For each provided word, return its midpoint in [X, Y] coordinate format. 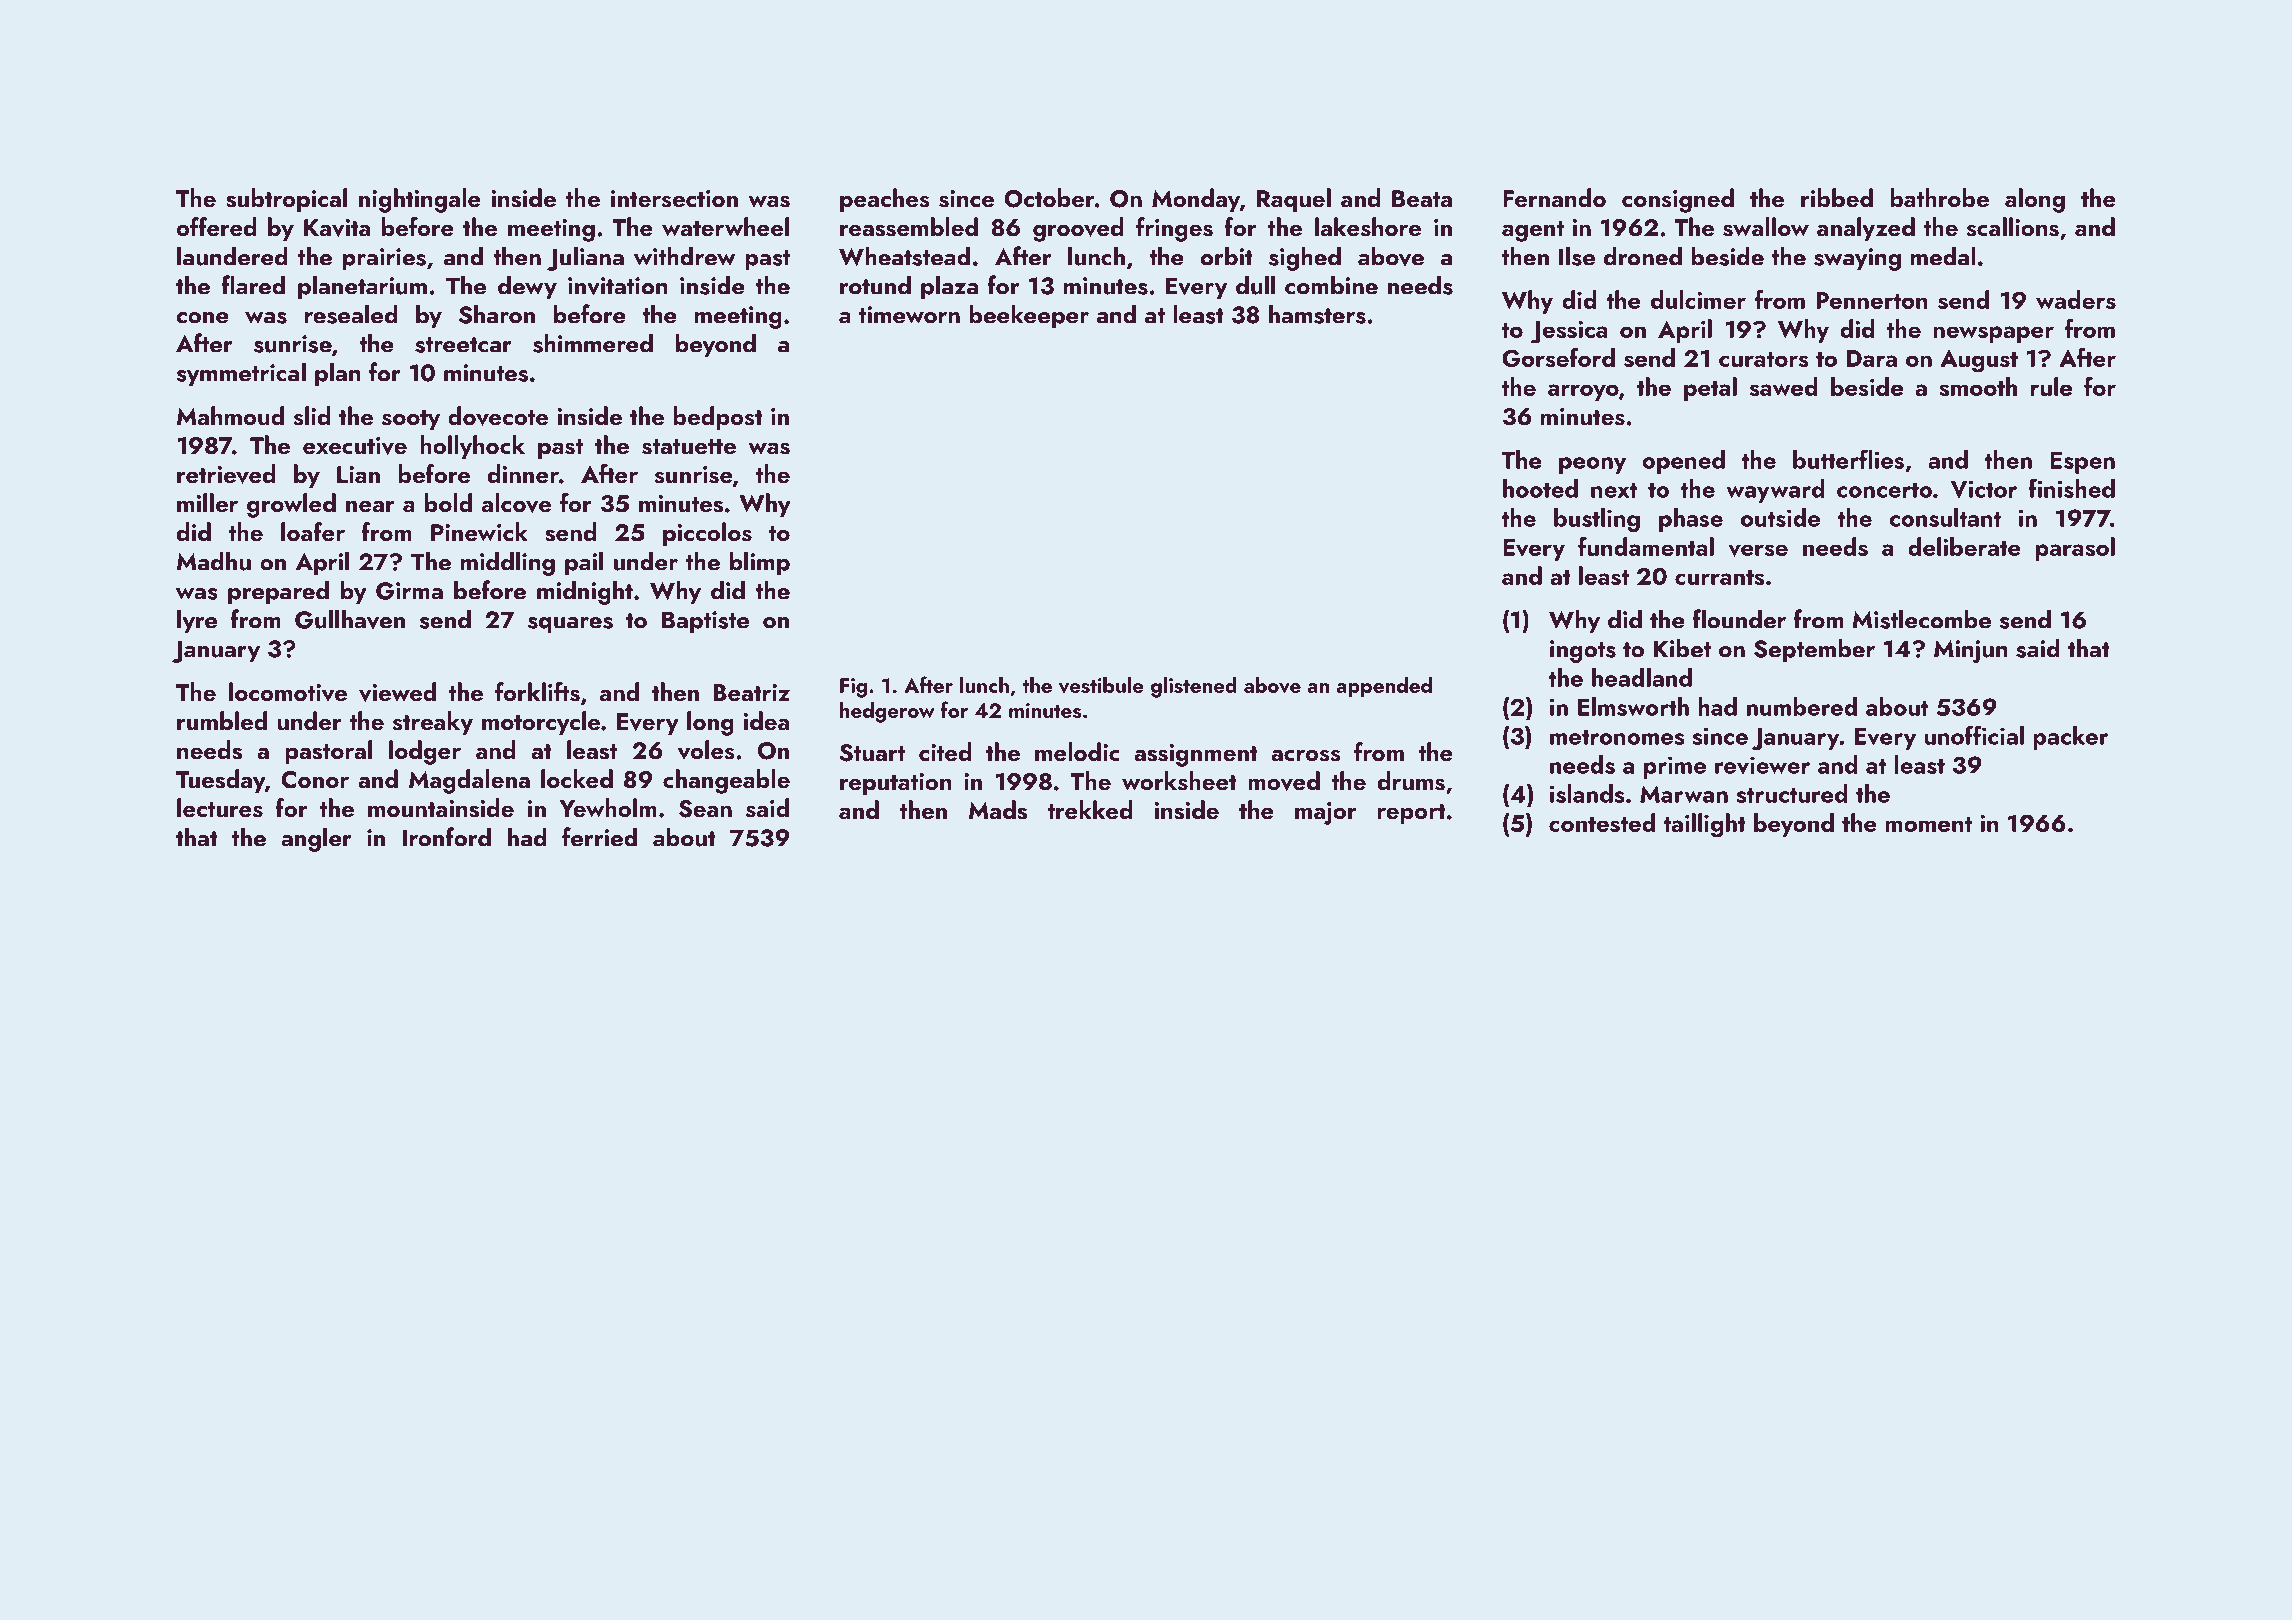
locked [577, 778]
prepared [278, 592]
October [1049, 198]
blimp [760, 563]
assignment [1196, 755]
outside [1780, 517]
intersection [674, 199]
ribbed [1837, 197]
